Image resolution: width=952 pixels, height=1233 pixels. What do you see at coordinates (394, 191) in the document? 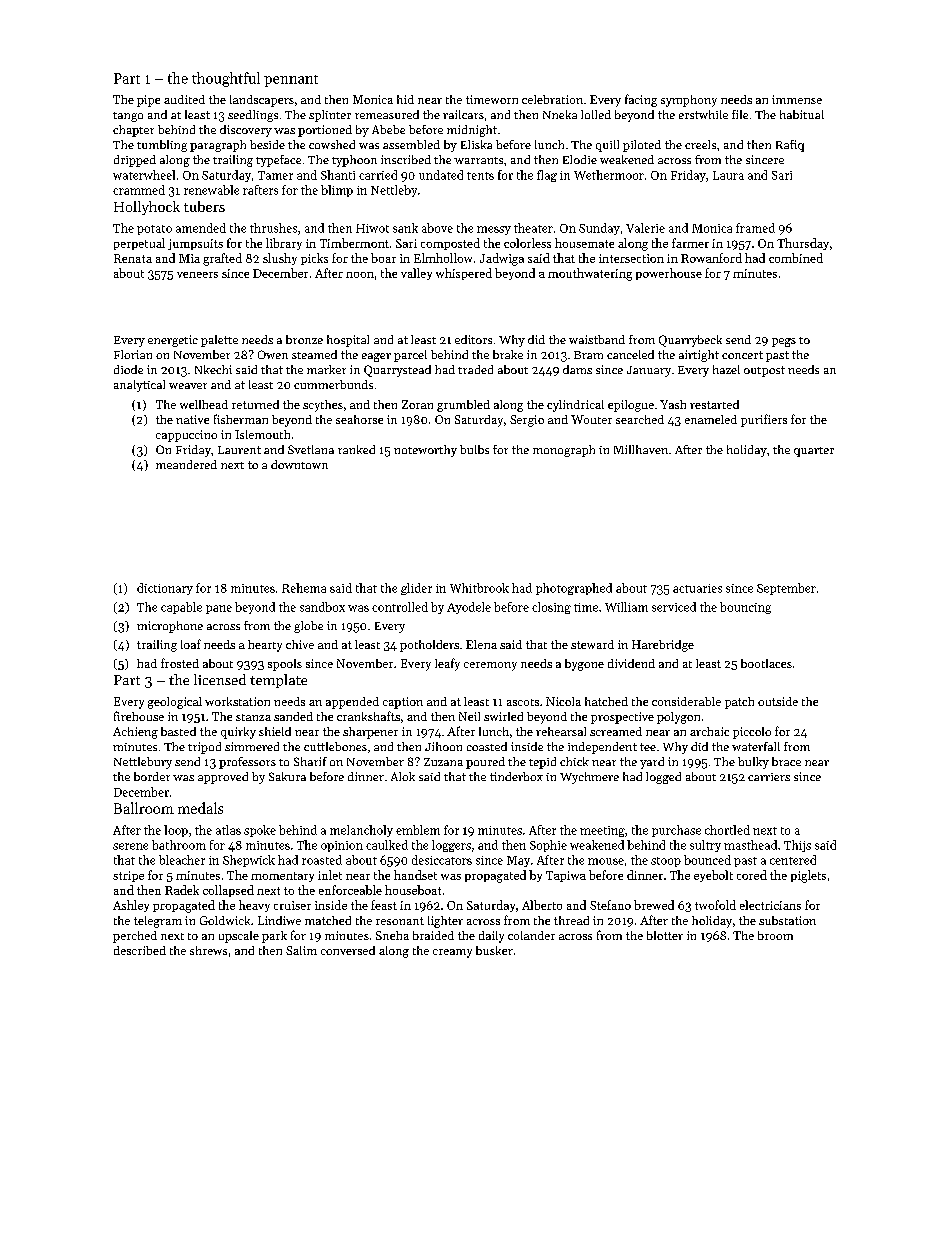
I see `Nettleby` at bounding box center [394, 191].
